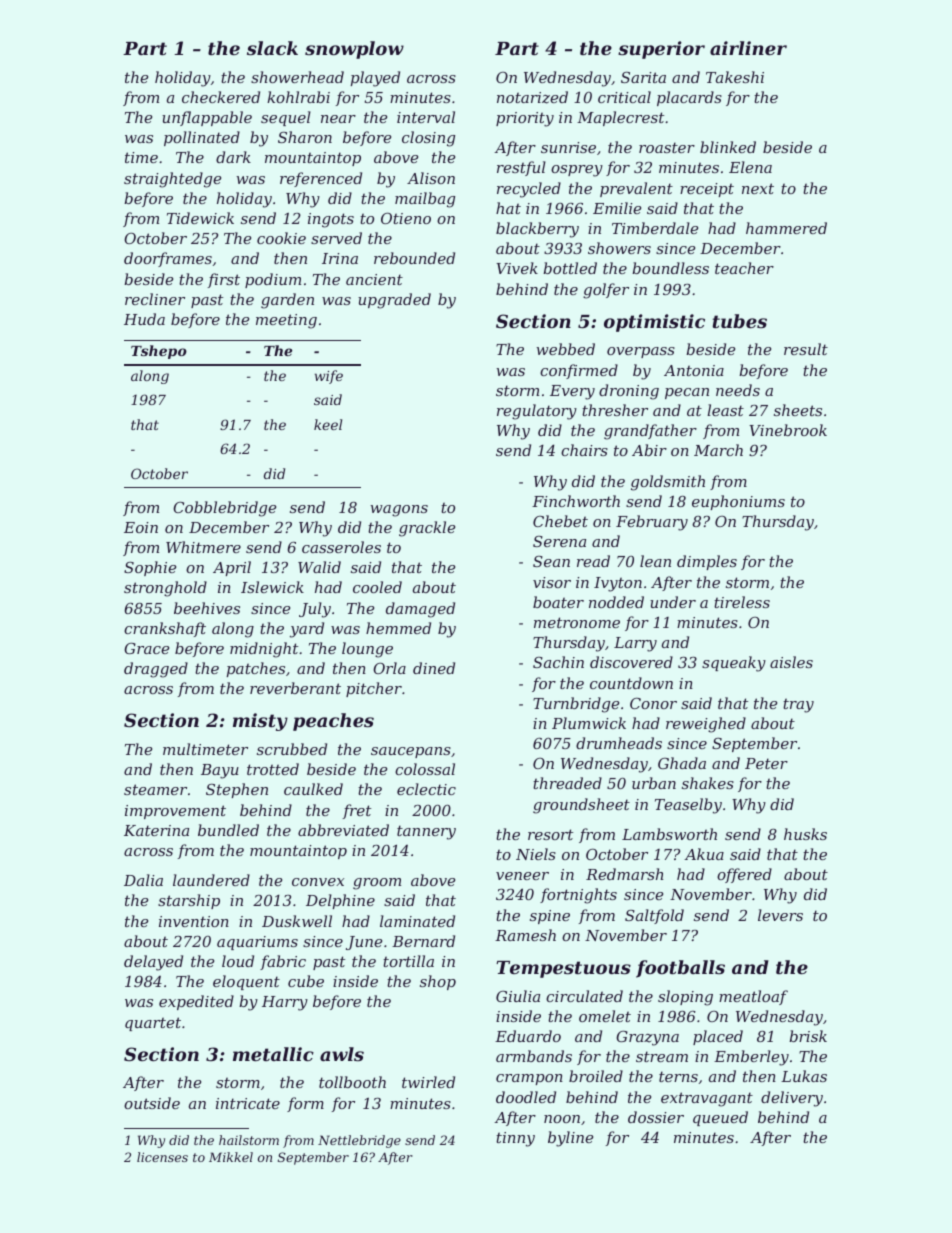 The width and height of the document is (952, 1233). I want to click on reverberant, so click(295, 688).
